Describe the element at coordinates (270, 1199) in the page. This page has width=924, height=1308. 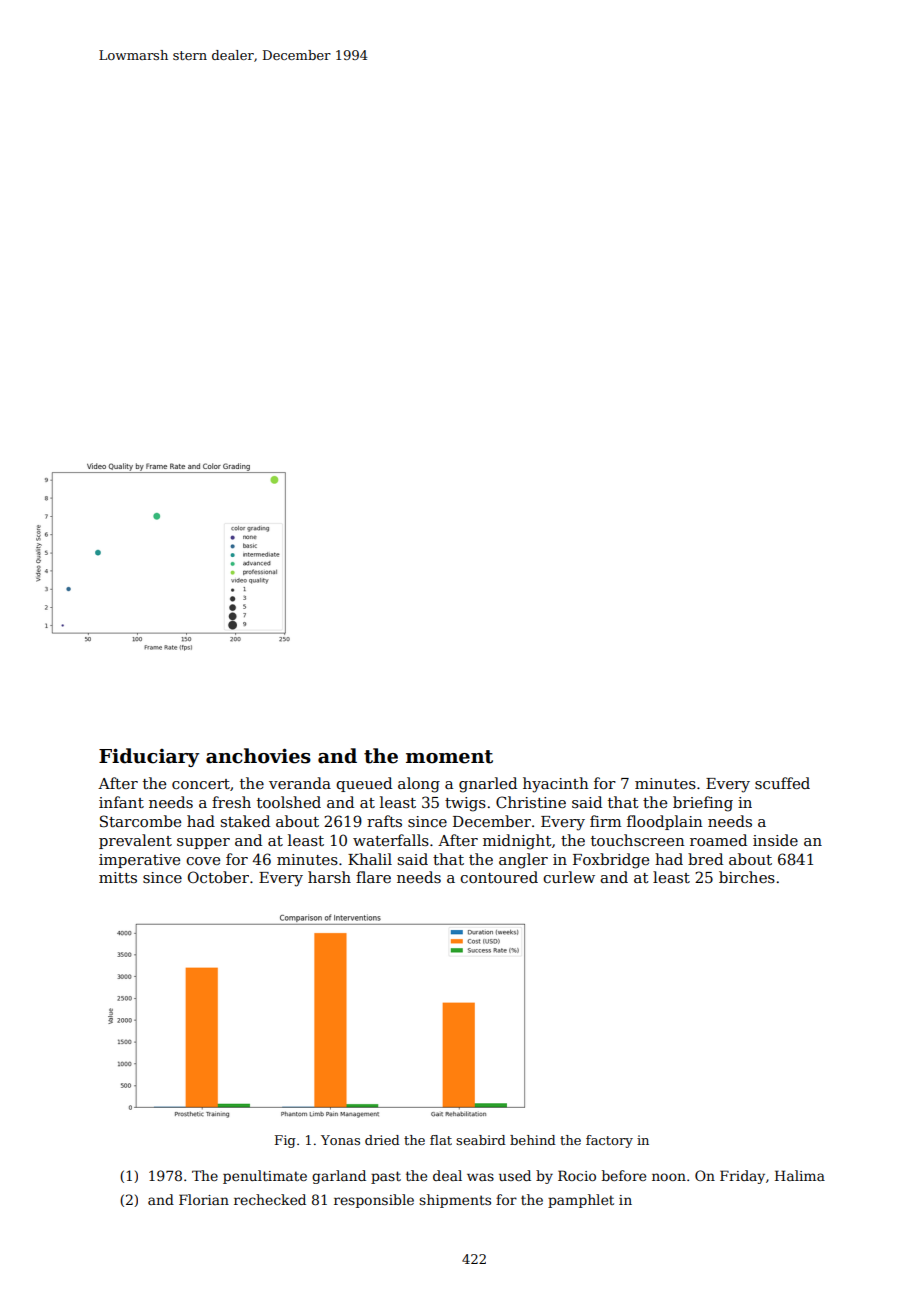
I see `rechecked` at that location.
